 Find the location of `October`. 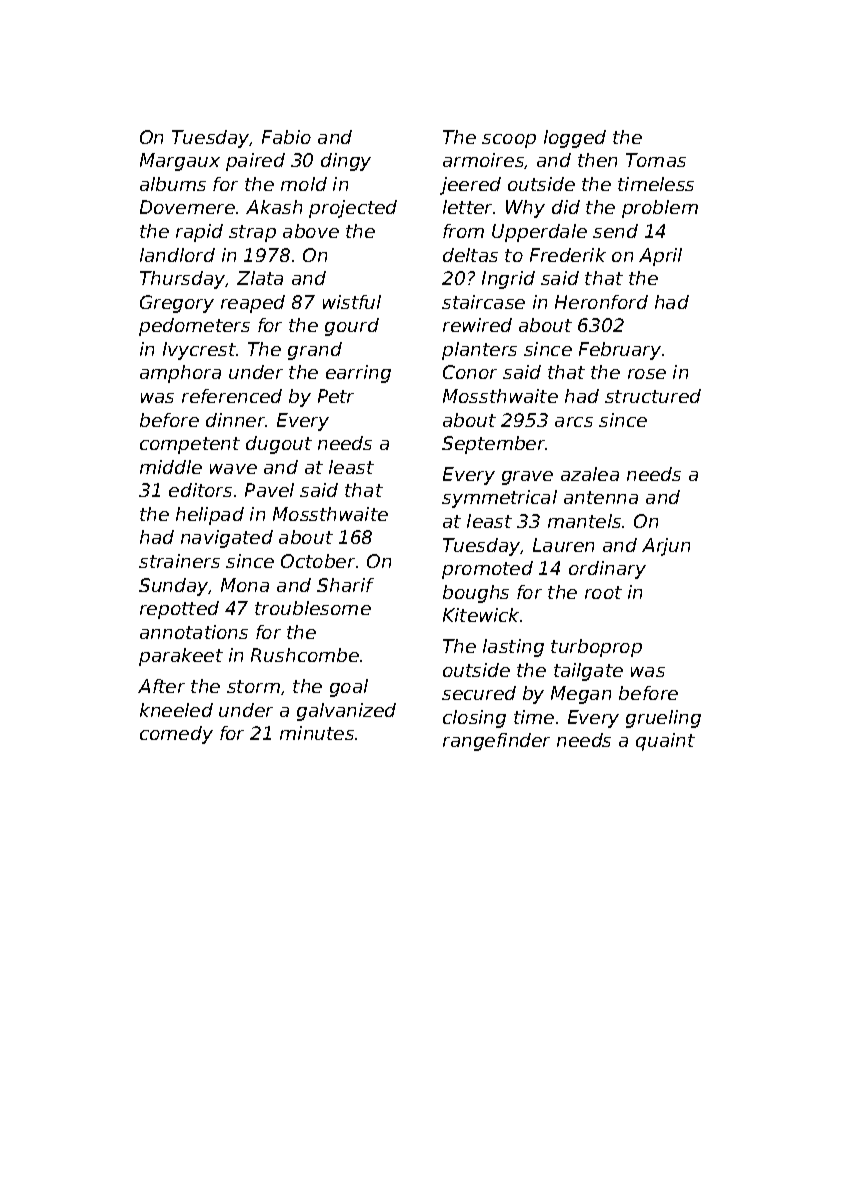

October is located at coordinates (318, 561).
